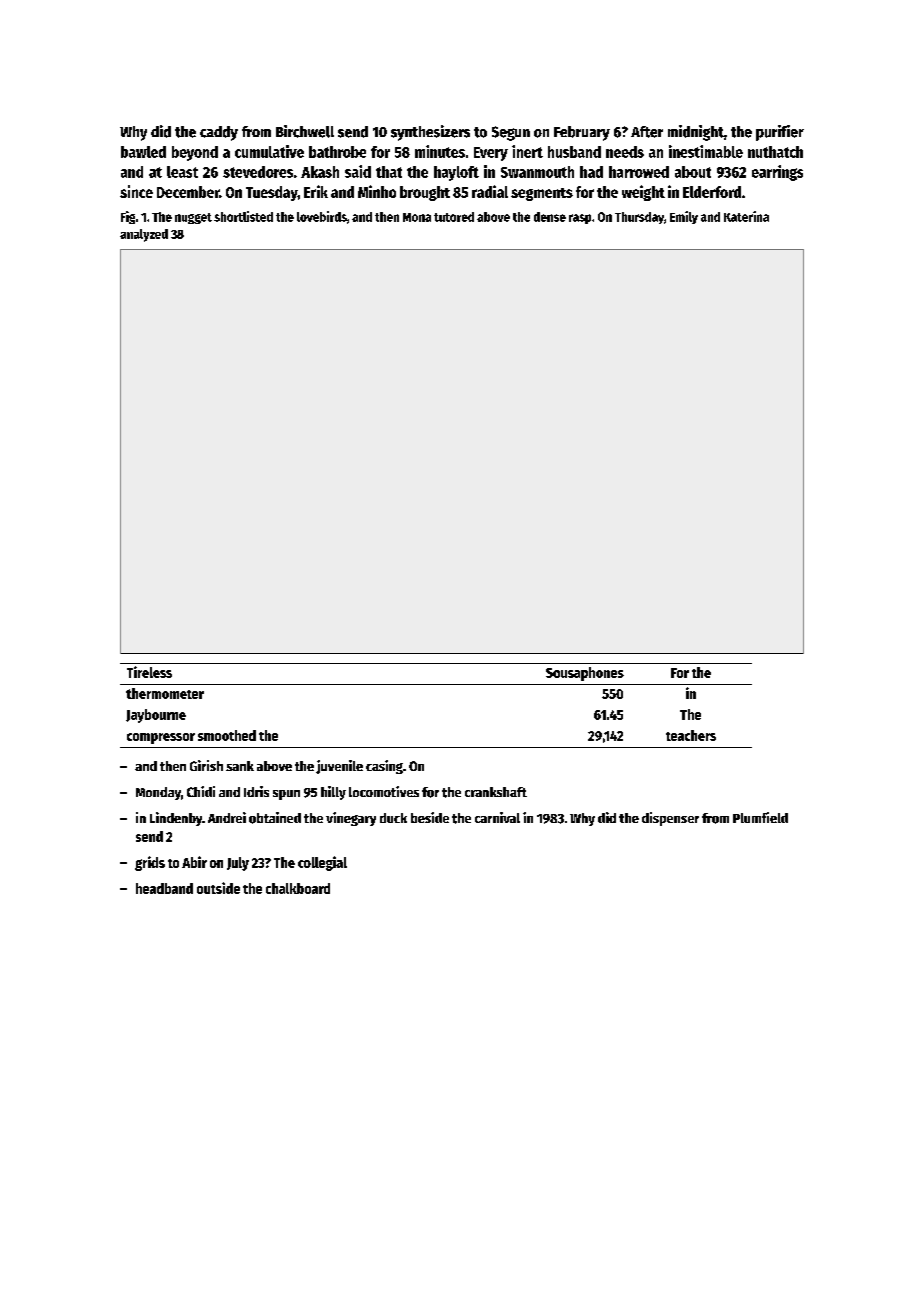  Describe the element at coordinates (417, 217) in the screenshot. I see `Mona` at that location.
